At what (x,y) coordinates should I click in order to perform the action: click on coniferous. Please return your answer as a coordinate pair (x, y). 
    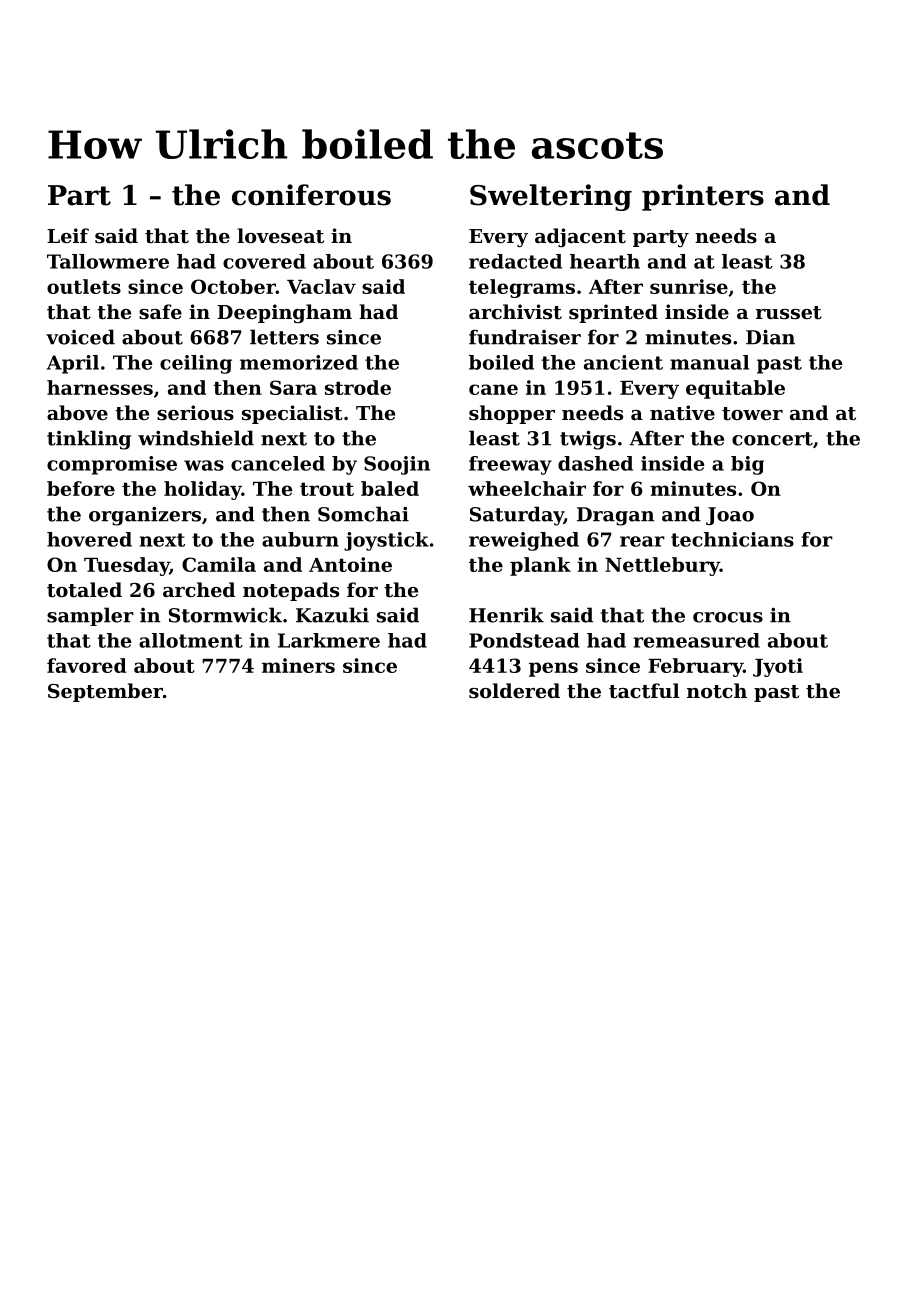
    Looking at the image, I should click on (311, 195).
